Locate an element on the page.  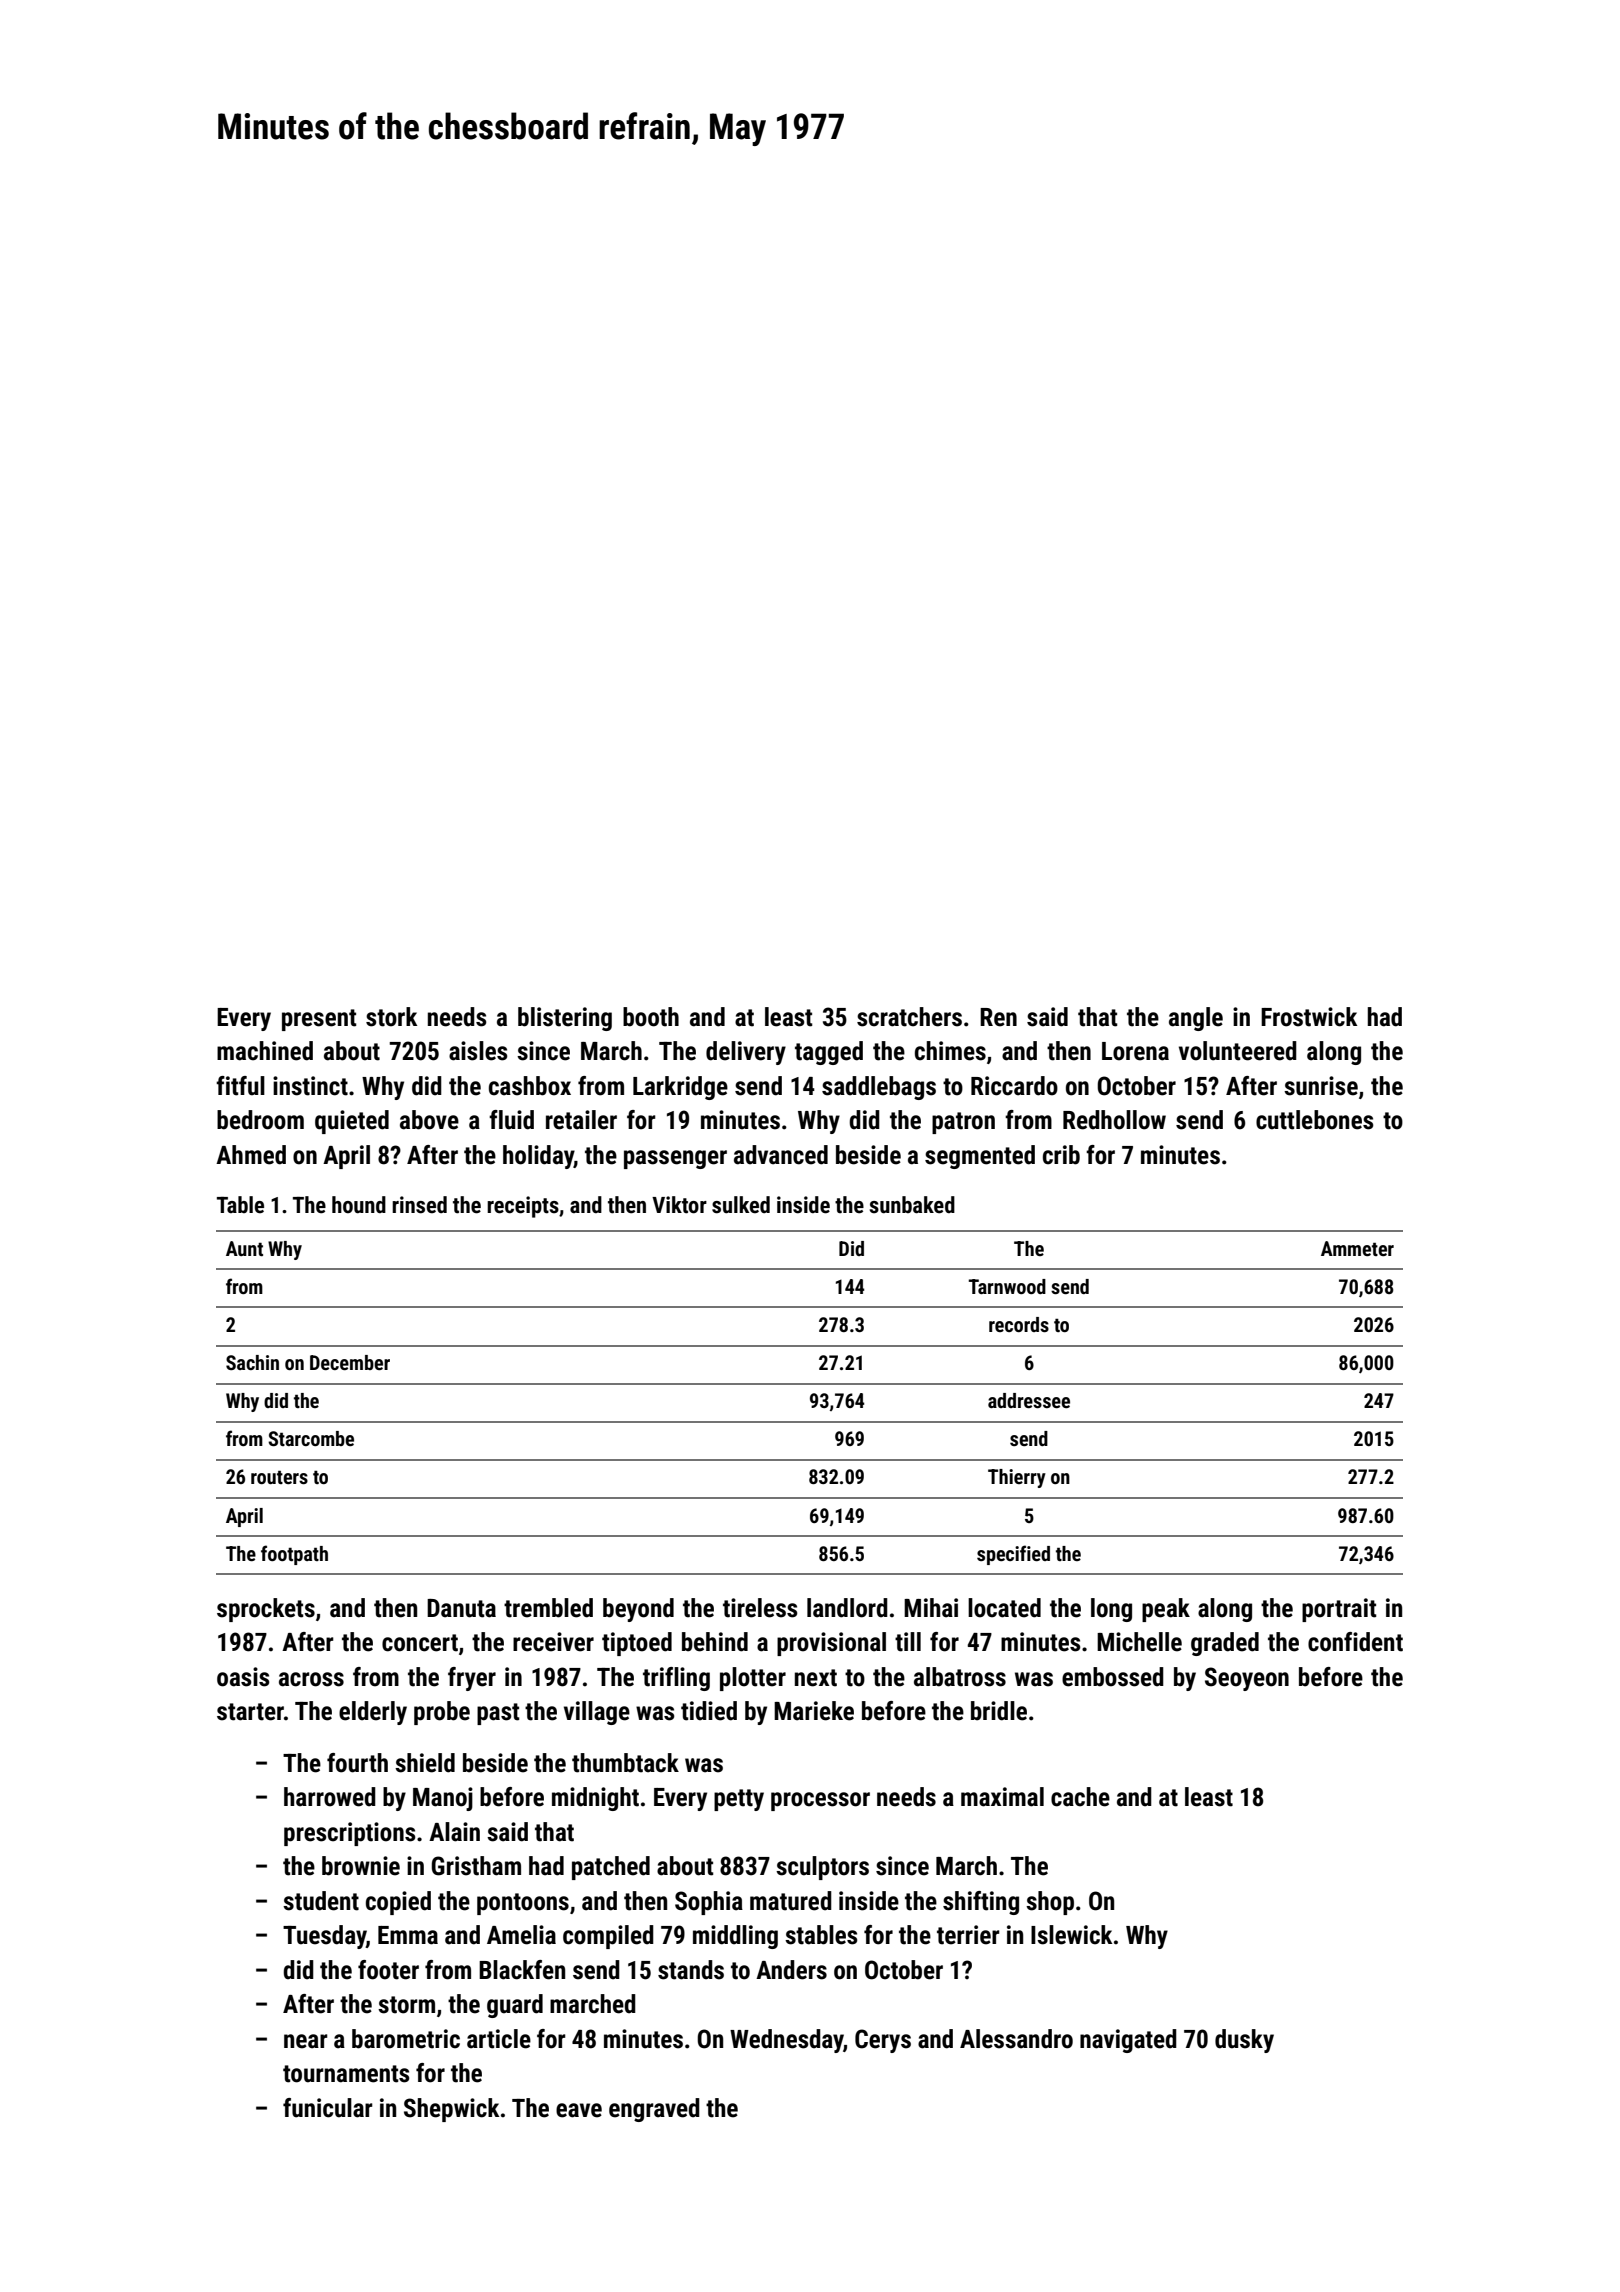
portrait is located at coordinates (1339, 1610).
